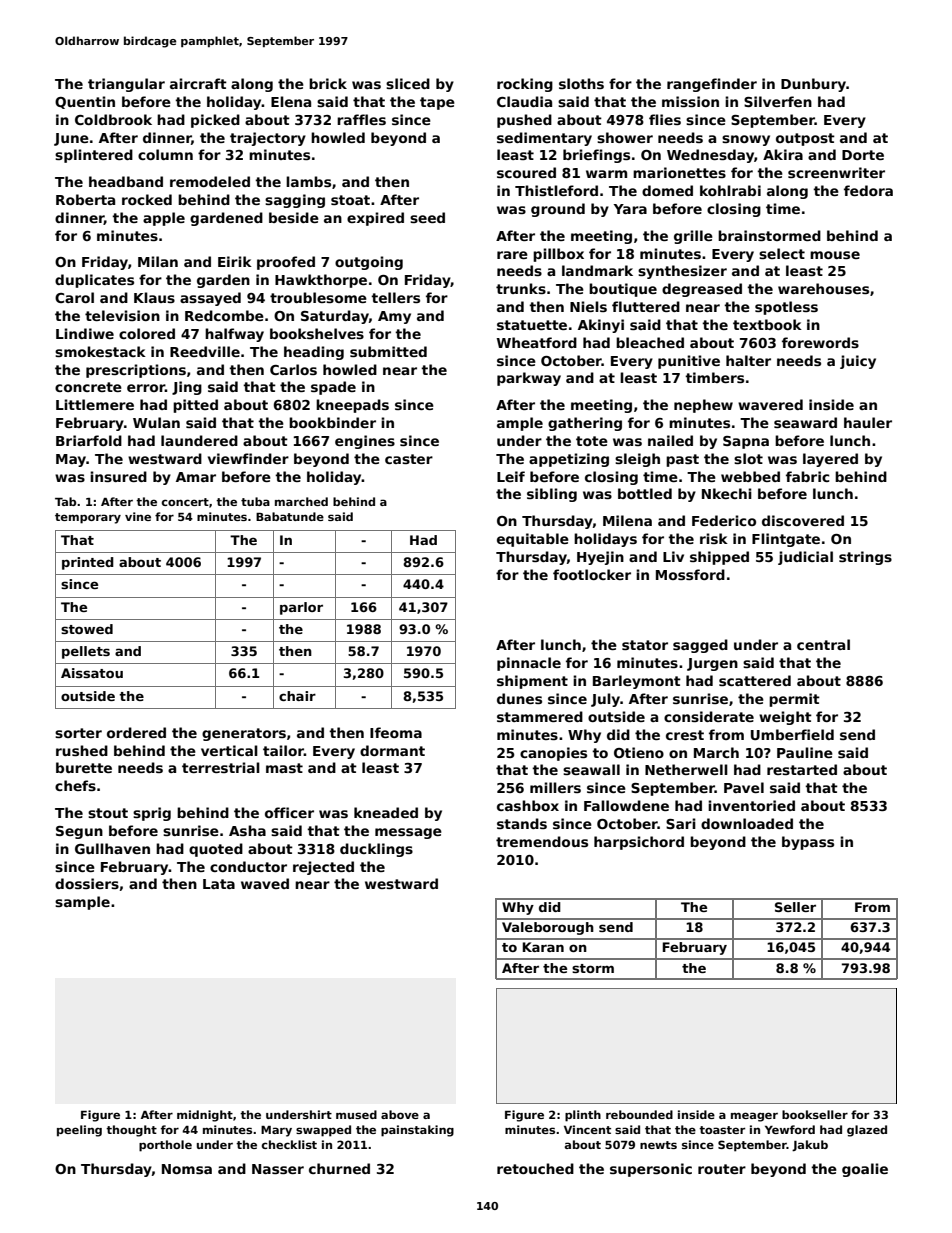  I want to click on tape, so click(437, 103).
